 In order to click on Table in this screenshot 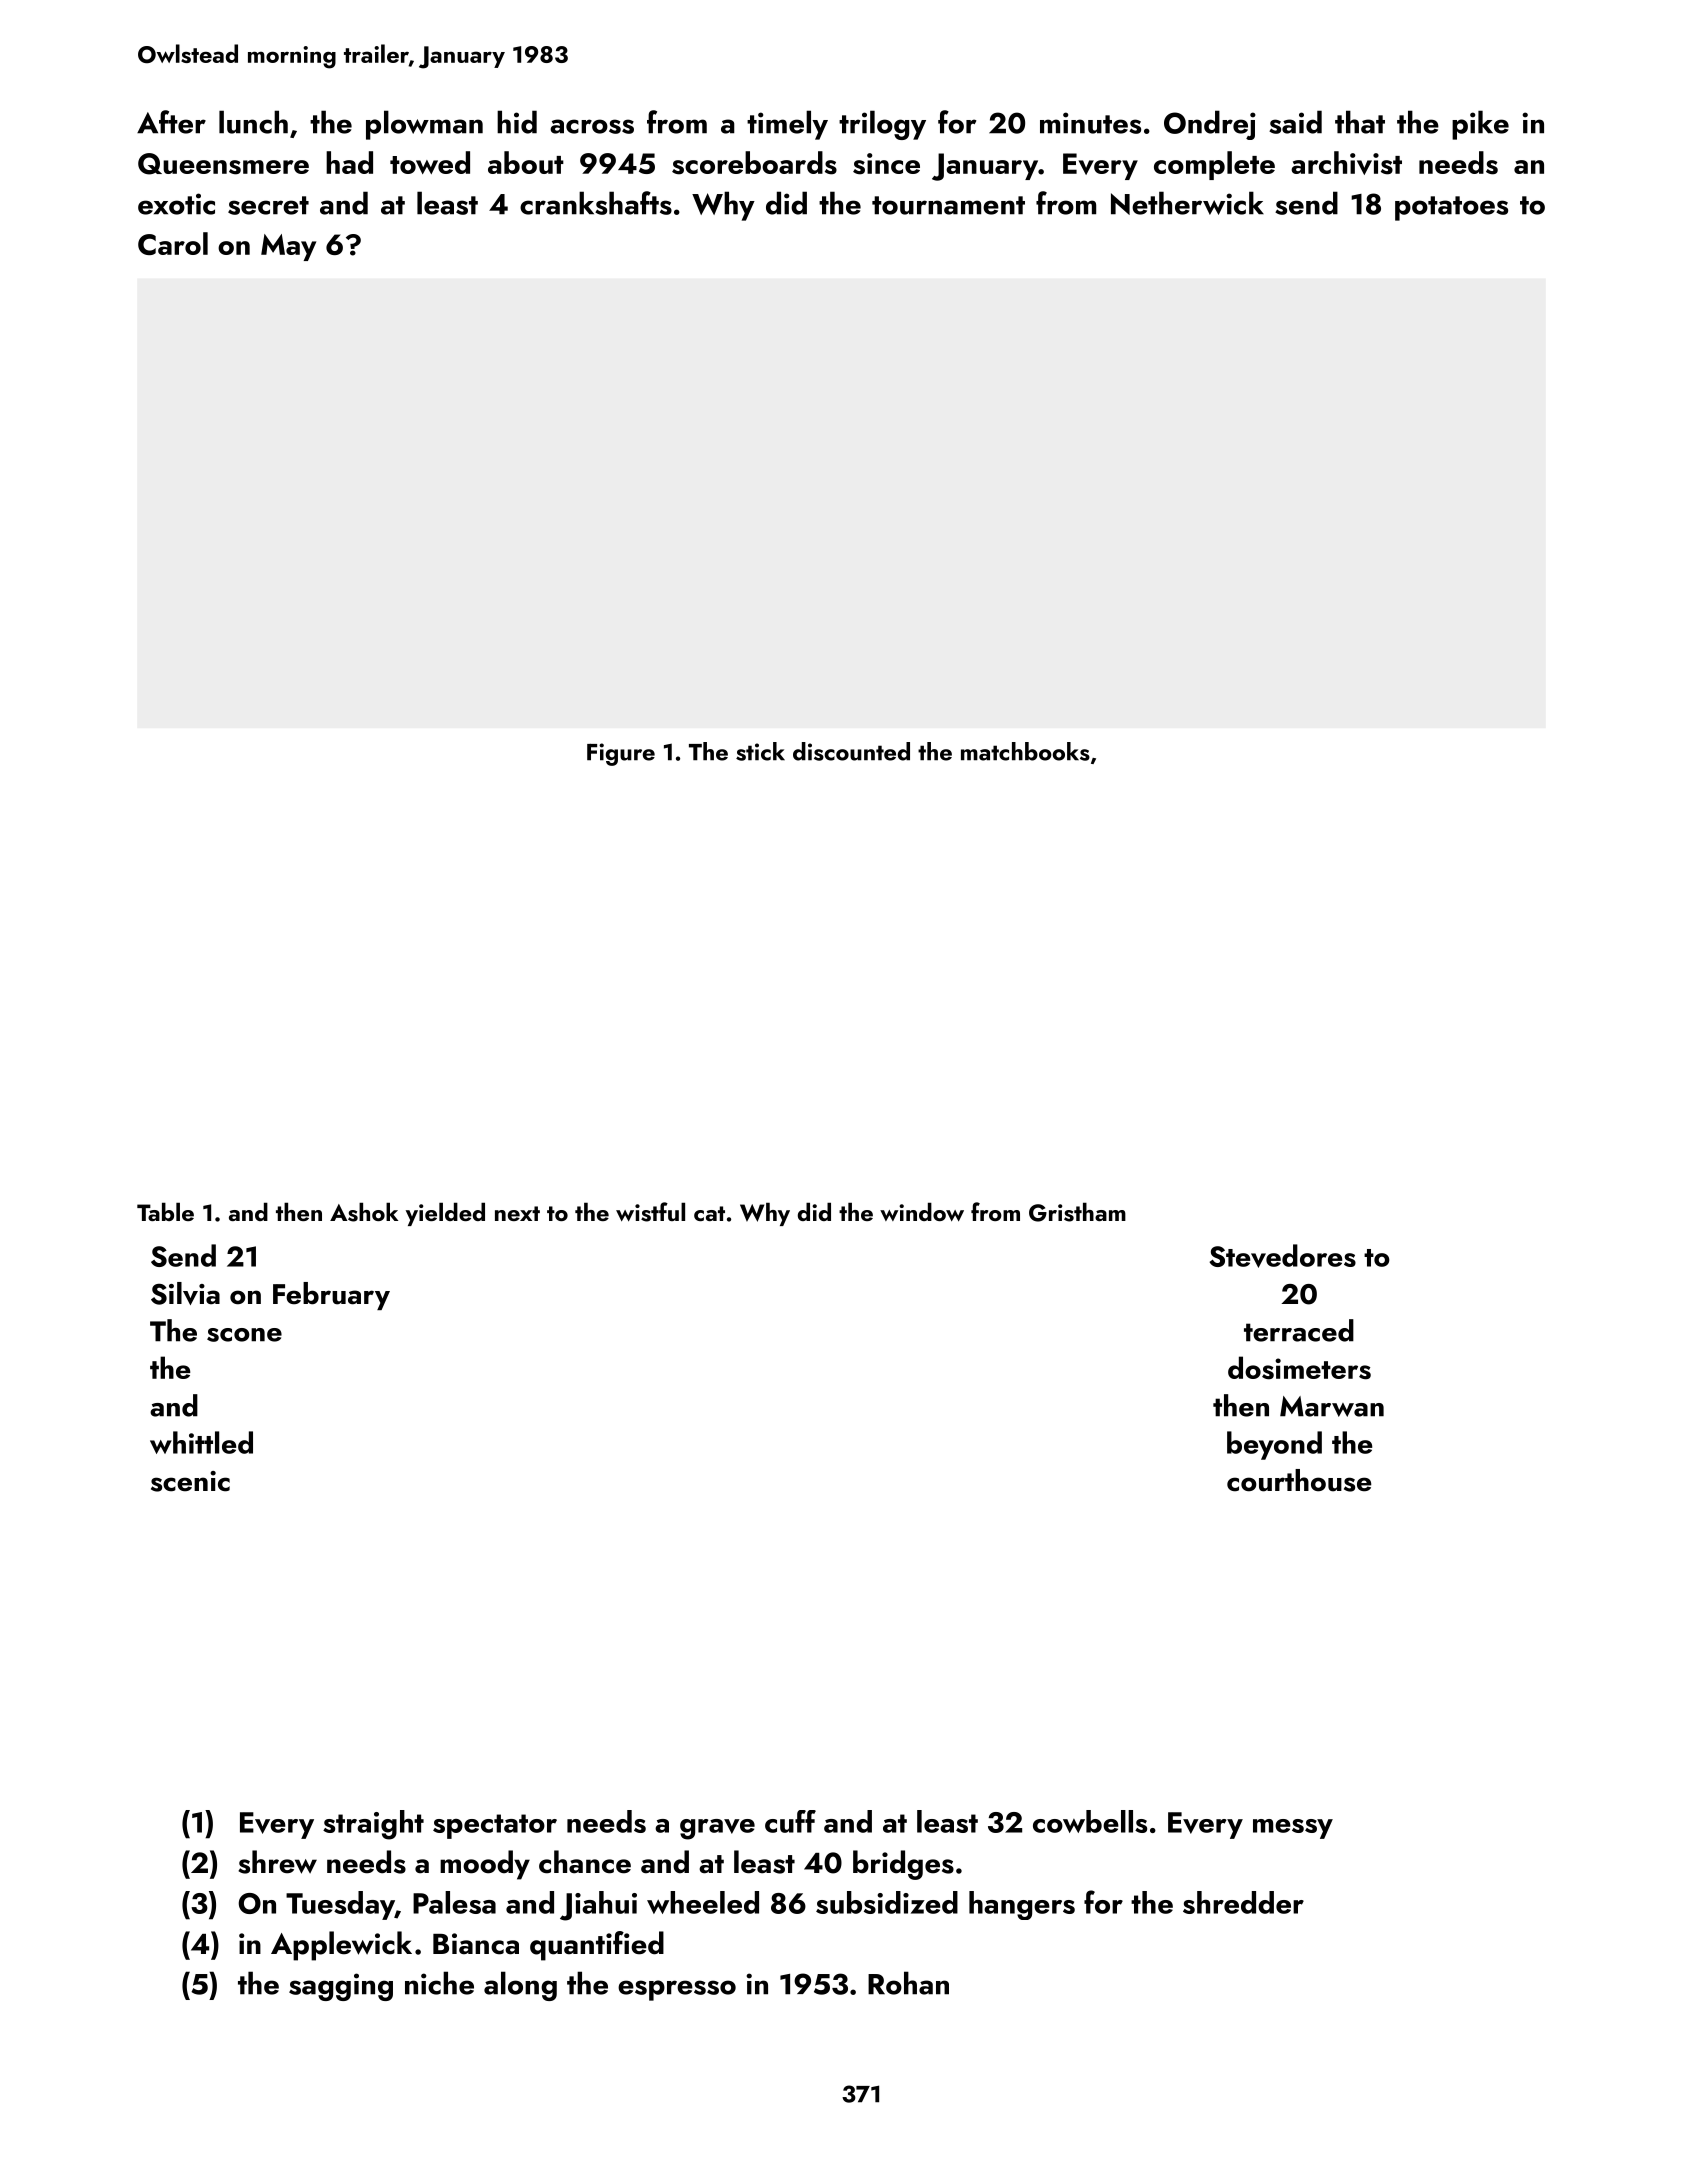, I will do `click(165, 1211)`.
